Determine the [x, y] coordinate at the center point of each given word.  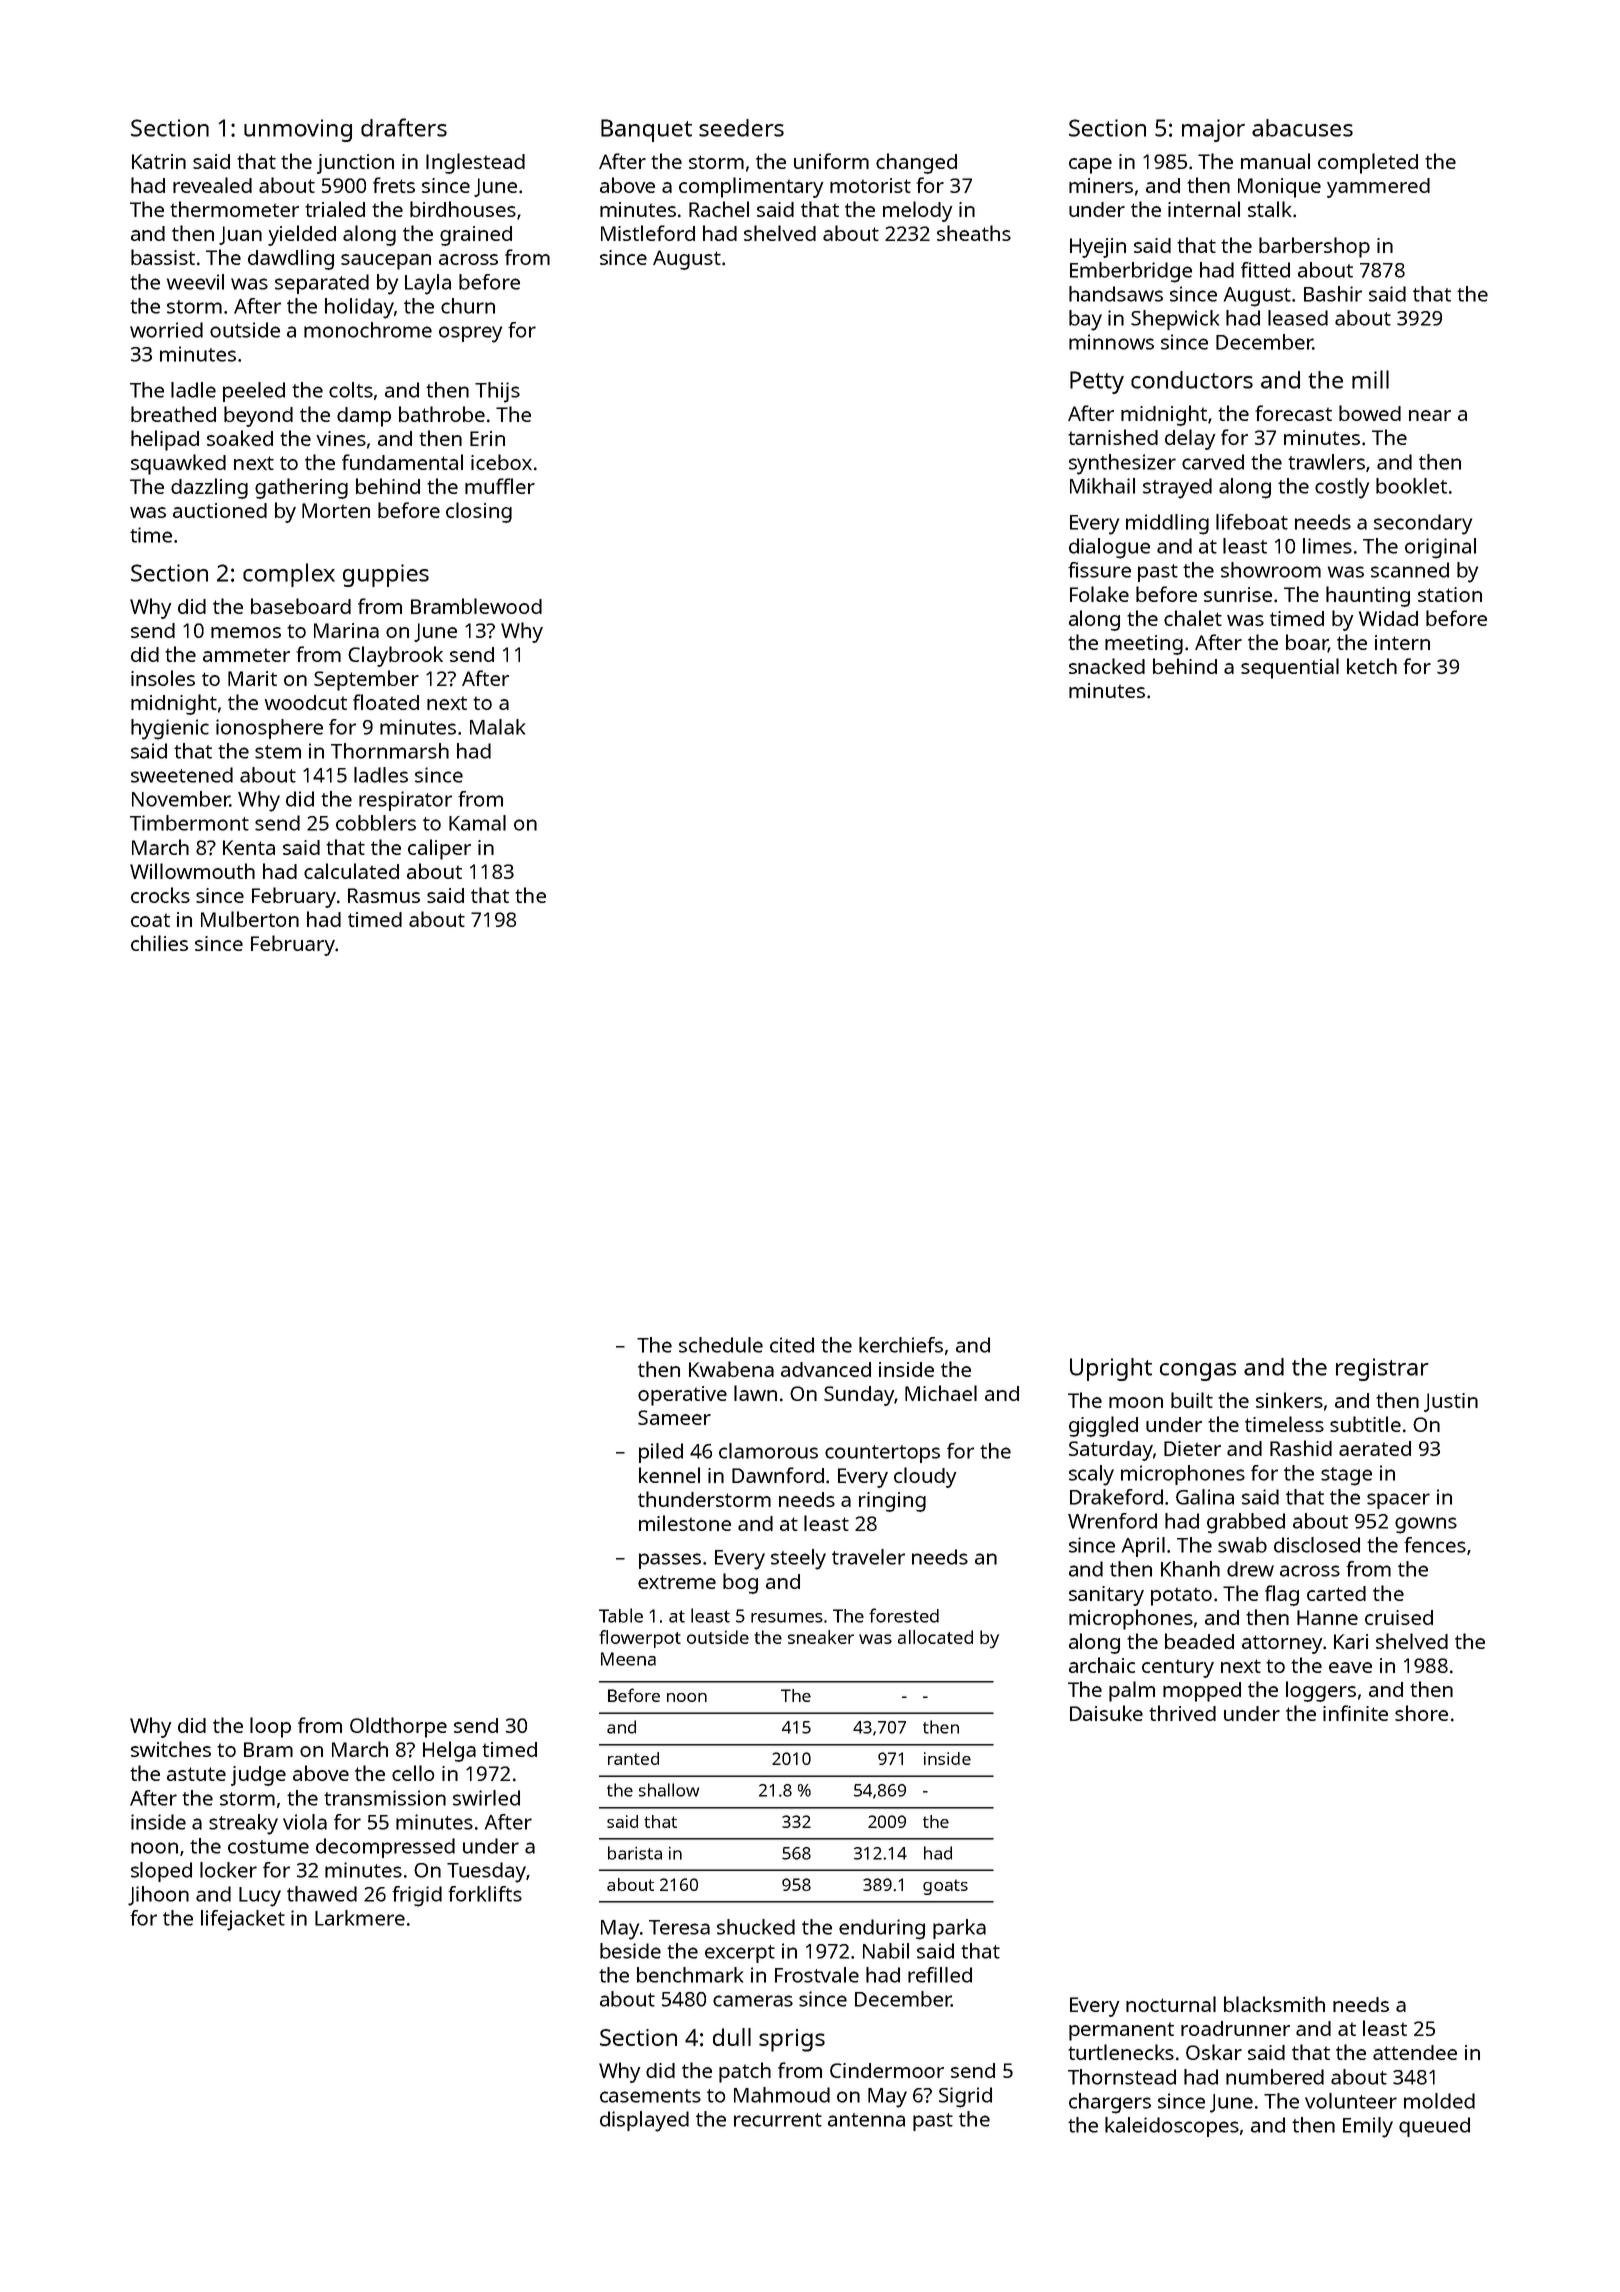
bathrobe [442, 414]
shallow [669, 1790]
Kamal [477, 823]
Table [621, 1615]
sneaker [821, 1637]
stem [278, 752]
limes [1327, 546]
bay [1085, 320]
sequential [1290, 668]
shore [1421, 1713]
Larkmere [360, 1918]
